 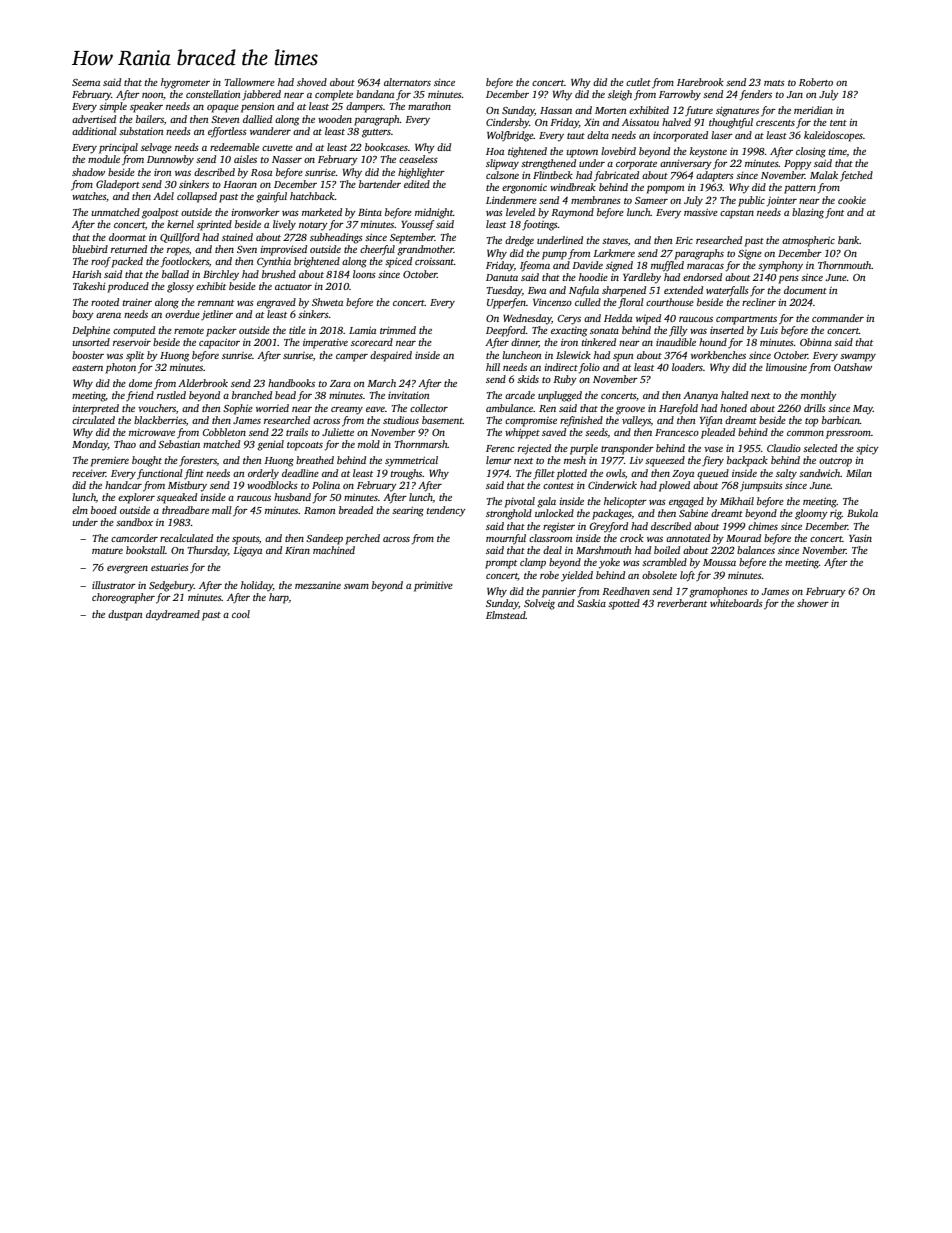 What do you see at coordinates (284, 225) in the document?
I see `lively` at bounding box center [284, 225].
